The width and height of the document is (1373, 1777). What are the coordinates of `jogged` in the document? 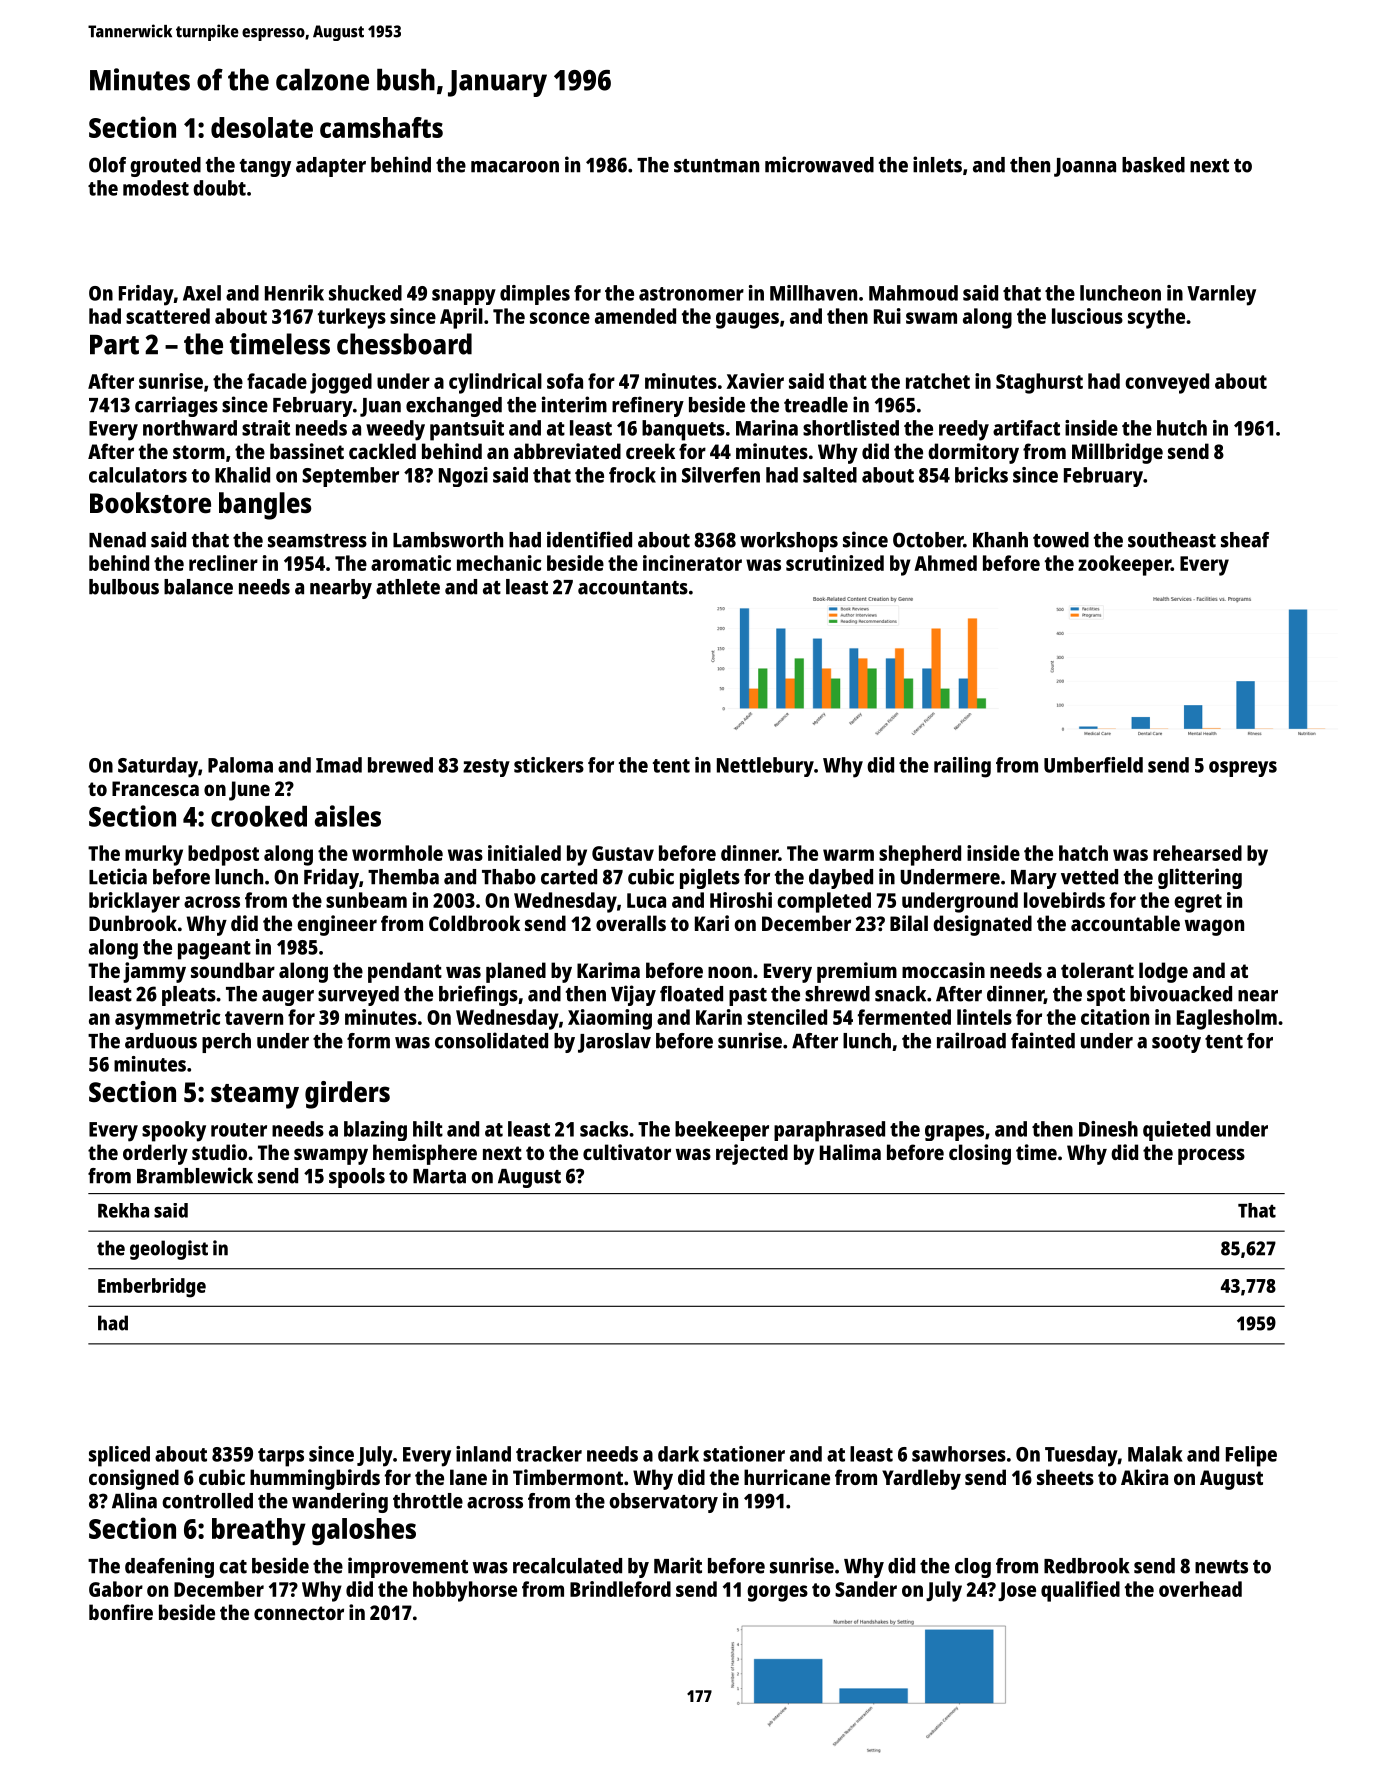 It's located at (341, 383).
